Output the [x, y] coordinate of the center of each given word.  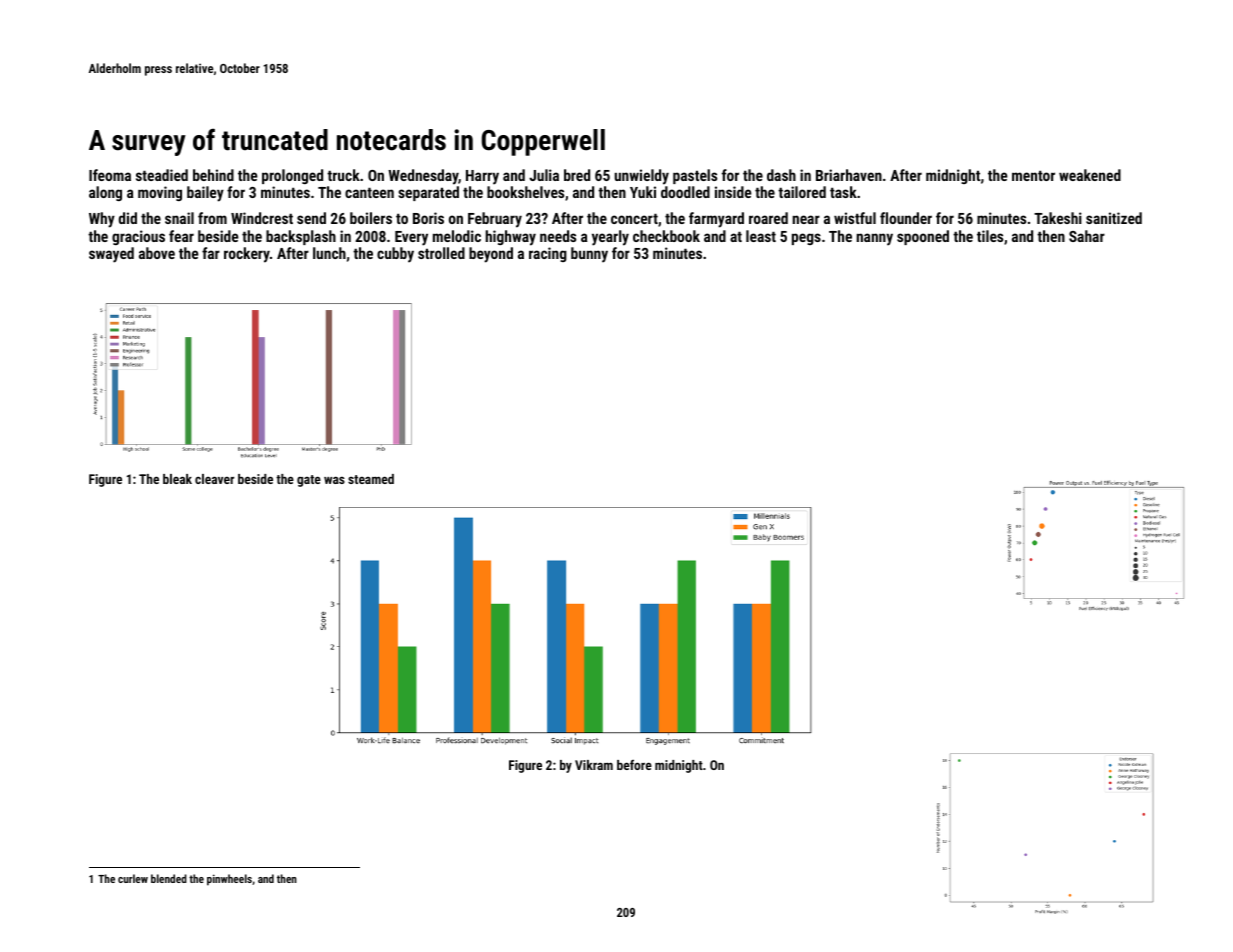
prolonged [292, 176]
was [334, 480]
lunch [329, 253]
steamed [371, 479]
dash [781, 175]
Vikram [594, 765]
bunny [589, 255]
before [634, 765]
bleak [177, 479]
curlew [133, 878]
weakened [1090, 175]
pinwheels [229, 880]
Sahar [1087, 236]
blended [169, 878]
